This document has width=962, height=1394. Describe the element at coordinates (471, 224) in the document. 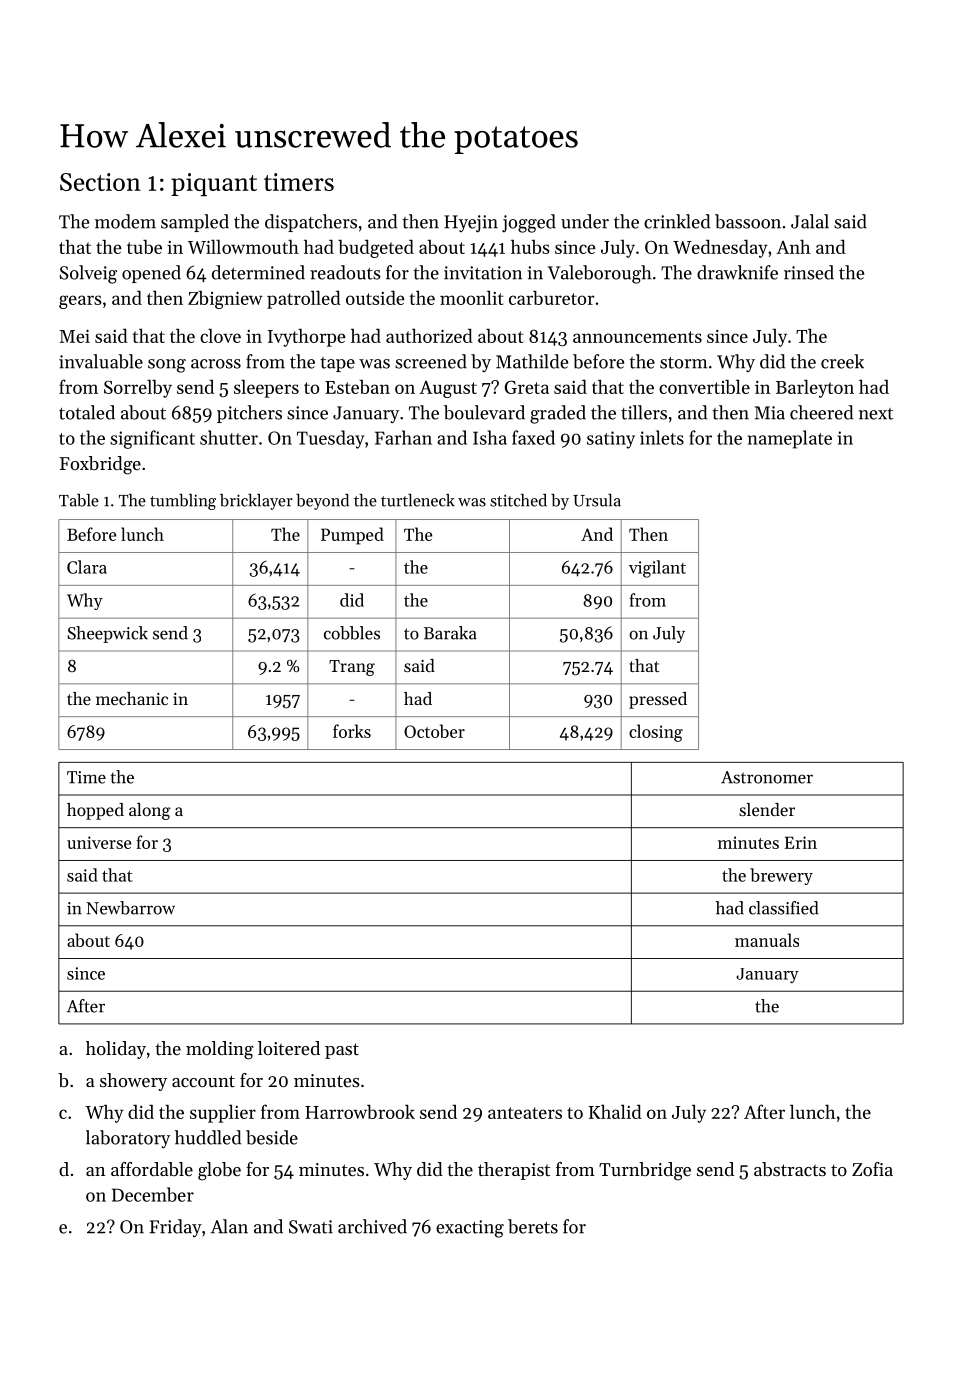

I see `Hyejin` at that location.
